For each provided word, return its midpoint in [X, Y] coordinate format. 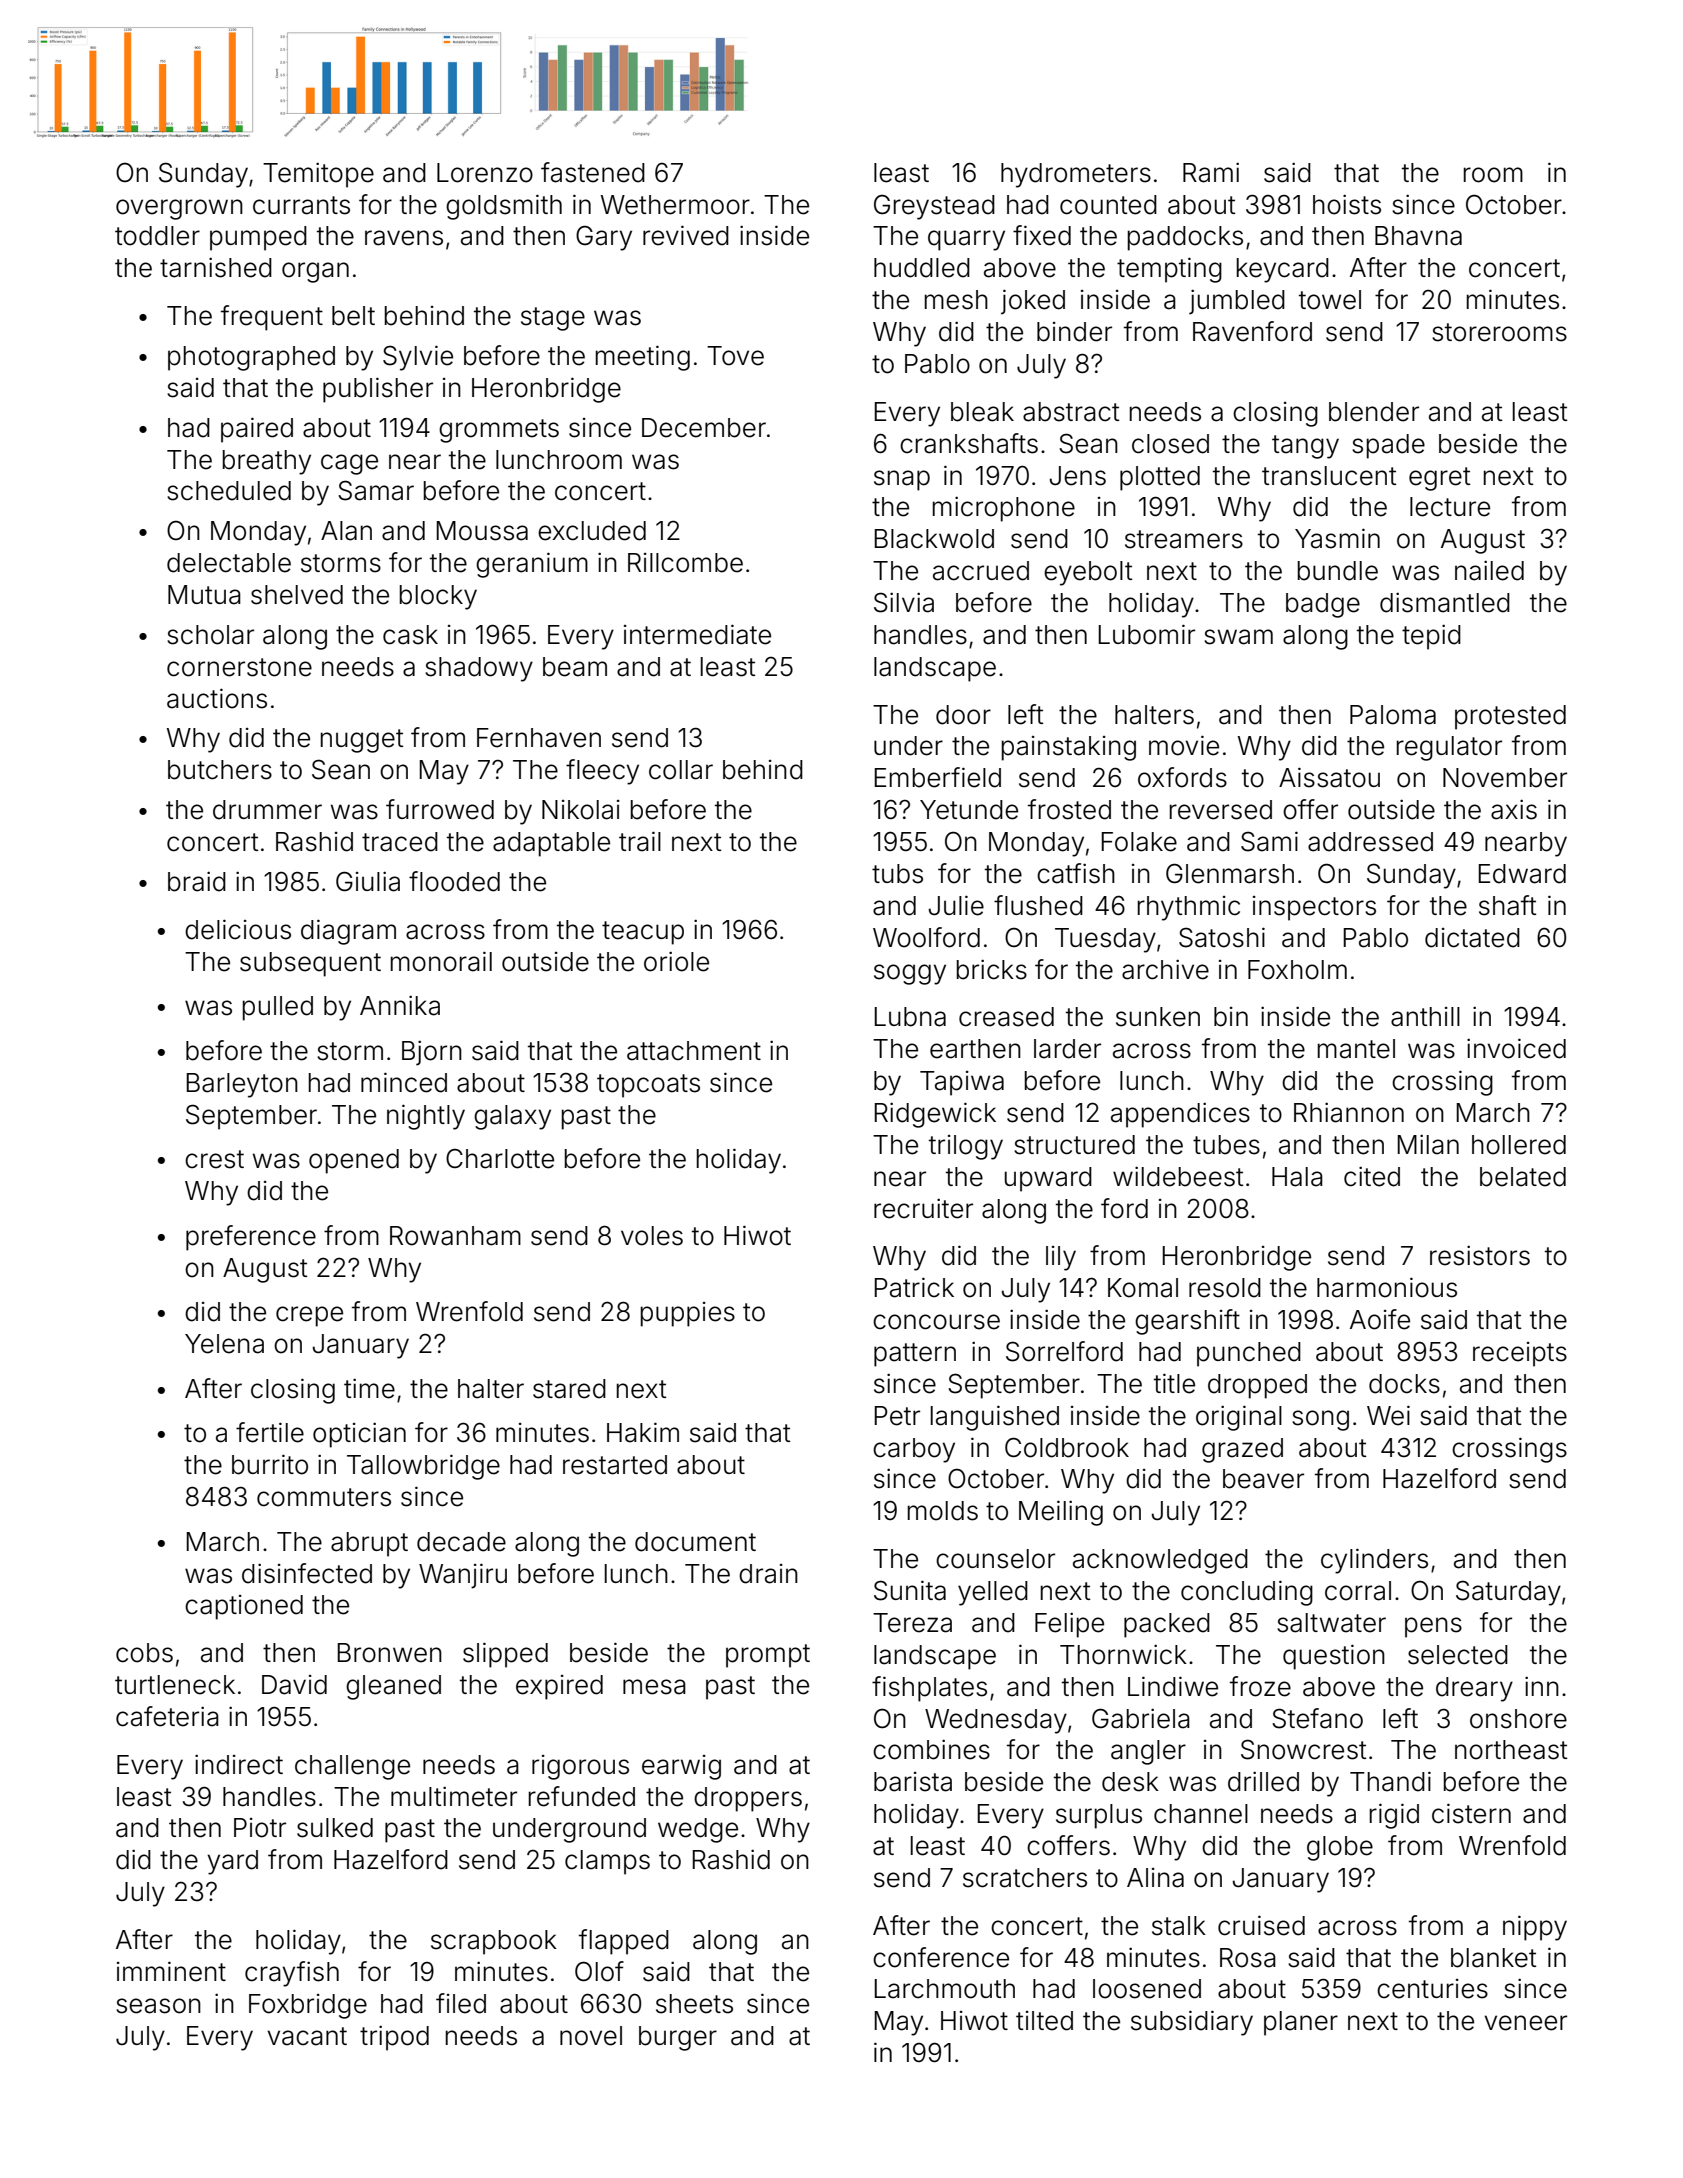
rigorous [580, 1767]
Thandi [1390, 1781]
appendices [1180, 1115]
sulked [335, 1828]
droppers [748, 1799]
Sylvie [418, 358]
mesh [956, 300]
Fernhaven [539, 738]
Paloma [1393, 715]
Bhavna [1418, 236]
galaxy [512, 1117]
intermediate [697, 634]
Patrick [914, 1287]
